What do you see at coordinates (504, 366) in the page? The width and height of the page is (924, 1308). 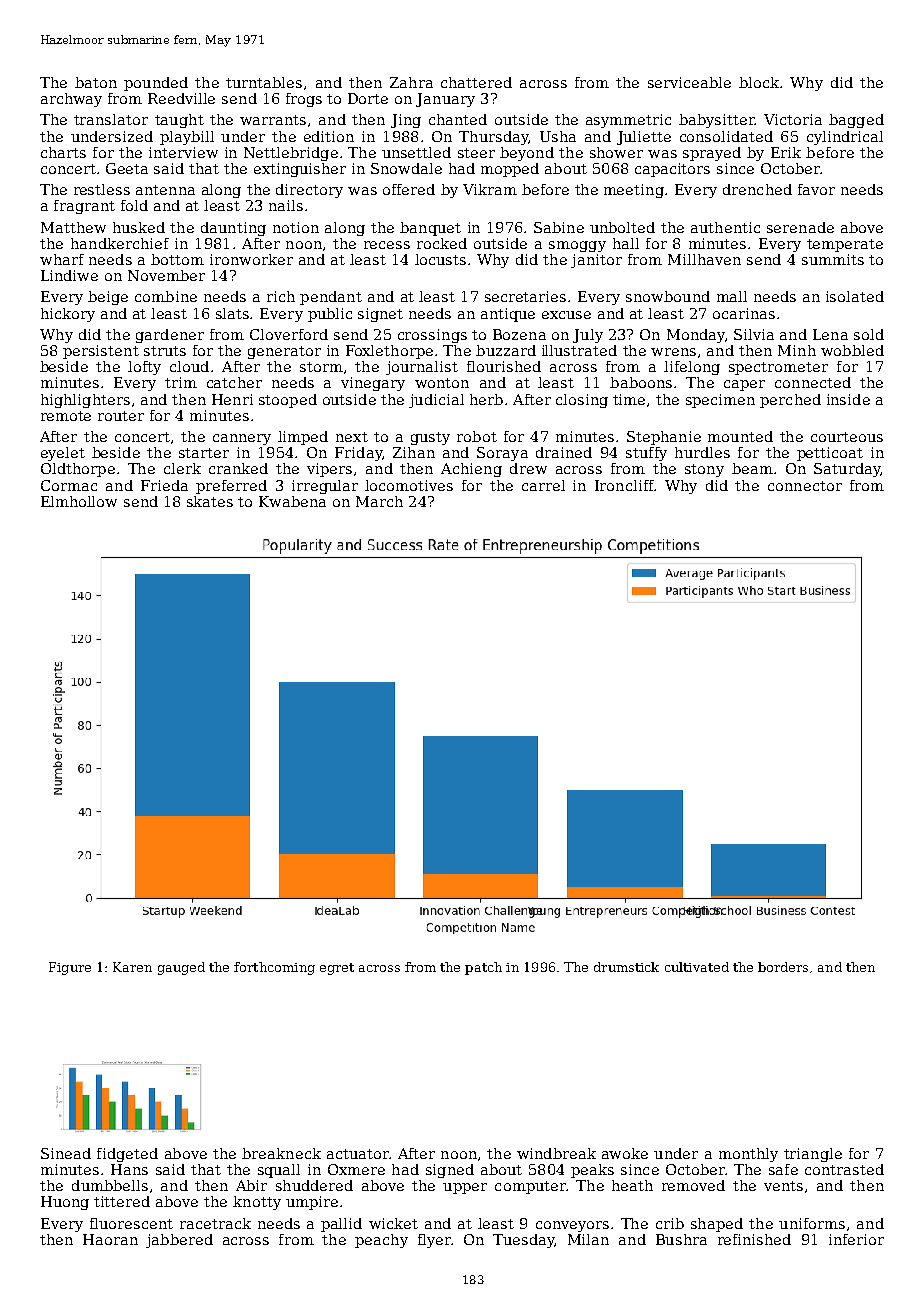 I see `flourished` at bounding box center [504, 366].
